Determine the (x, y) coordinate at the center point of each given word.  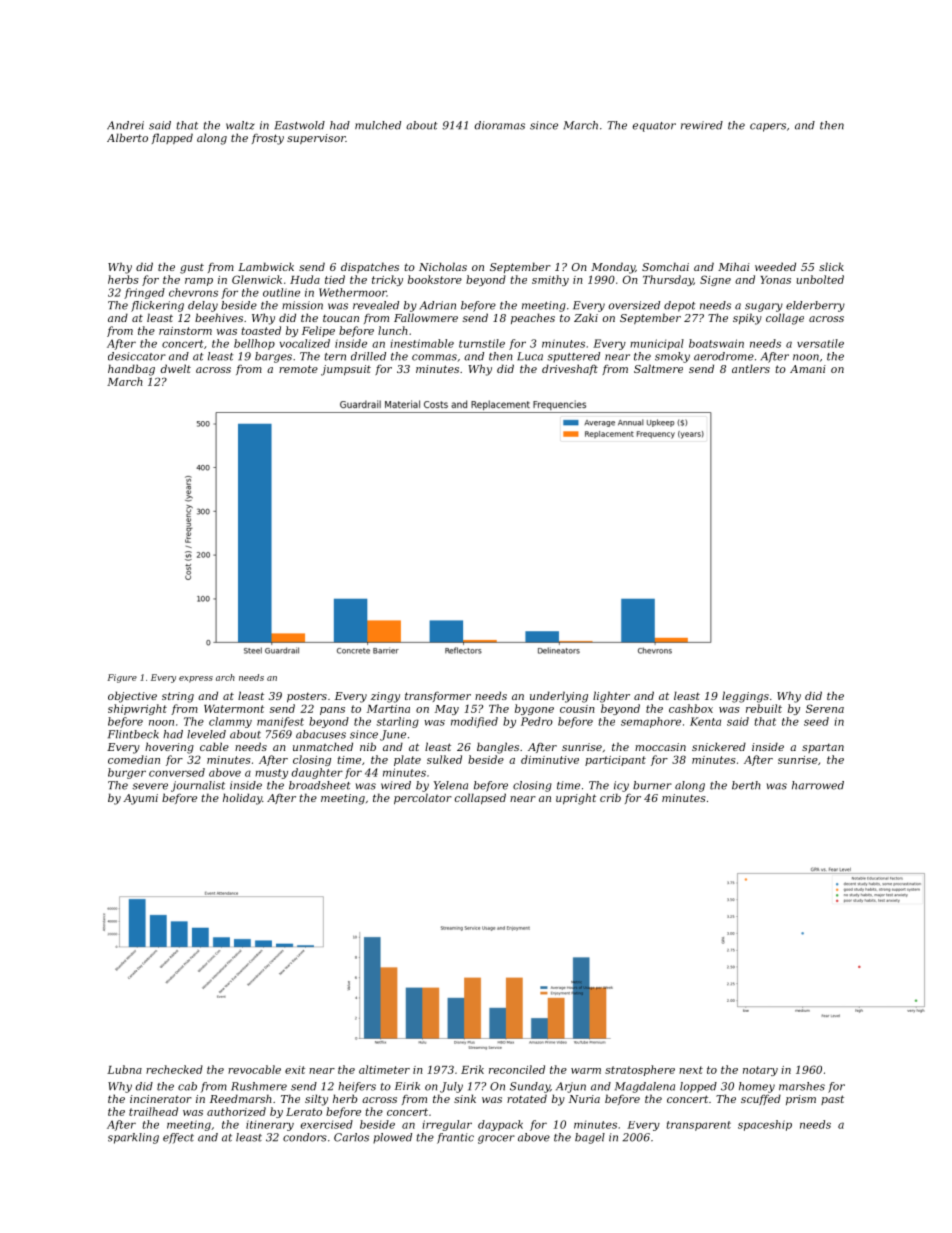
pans (332, 711)
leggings (745, 697)
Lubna (124, 1069)
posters (307, 697)
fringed (144, 293)
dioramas (500, 125)
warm (586, 1071)
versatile (820, 343)
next (691, 1070)
